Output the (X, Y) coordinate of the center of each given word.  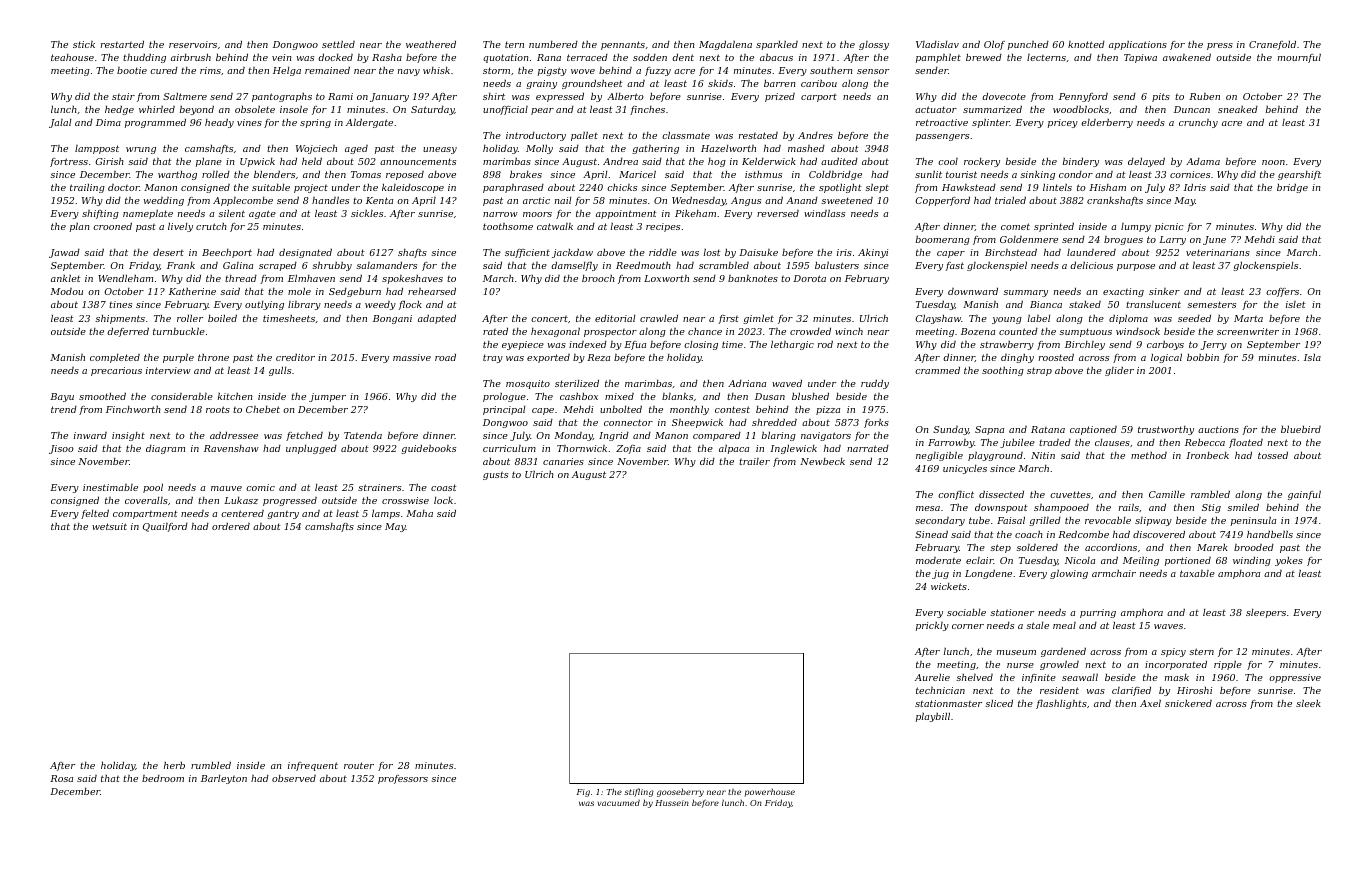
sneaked (1238, 109)
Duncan (1192, 109)
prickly (932, 626)
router (359, 765)
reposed (405, 175)
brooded (1254, 547)
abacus (776, 57)
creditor (295, 357)
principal (504, 410)
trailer (754, 461)
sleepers (1266, 613)
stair (123, 96)
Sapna (989, 430)
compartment (145, 514)
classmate (686, 135)
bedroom (163, 778)
